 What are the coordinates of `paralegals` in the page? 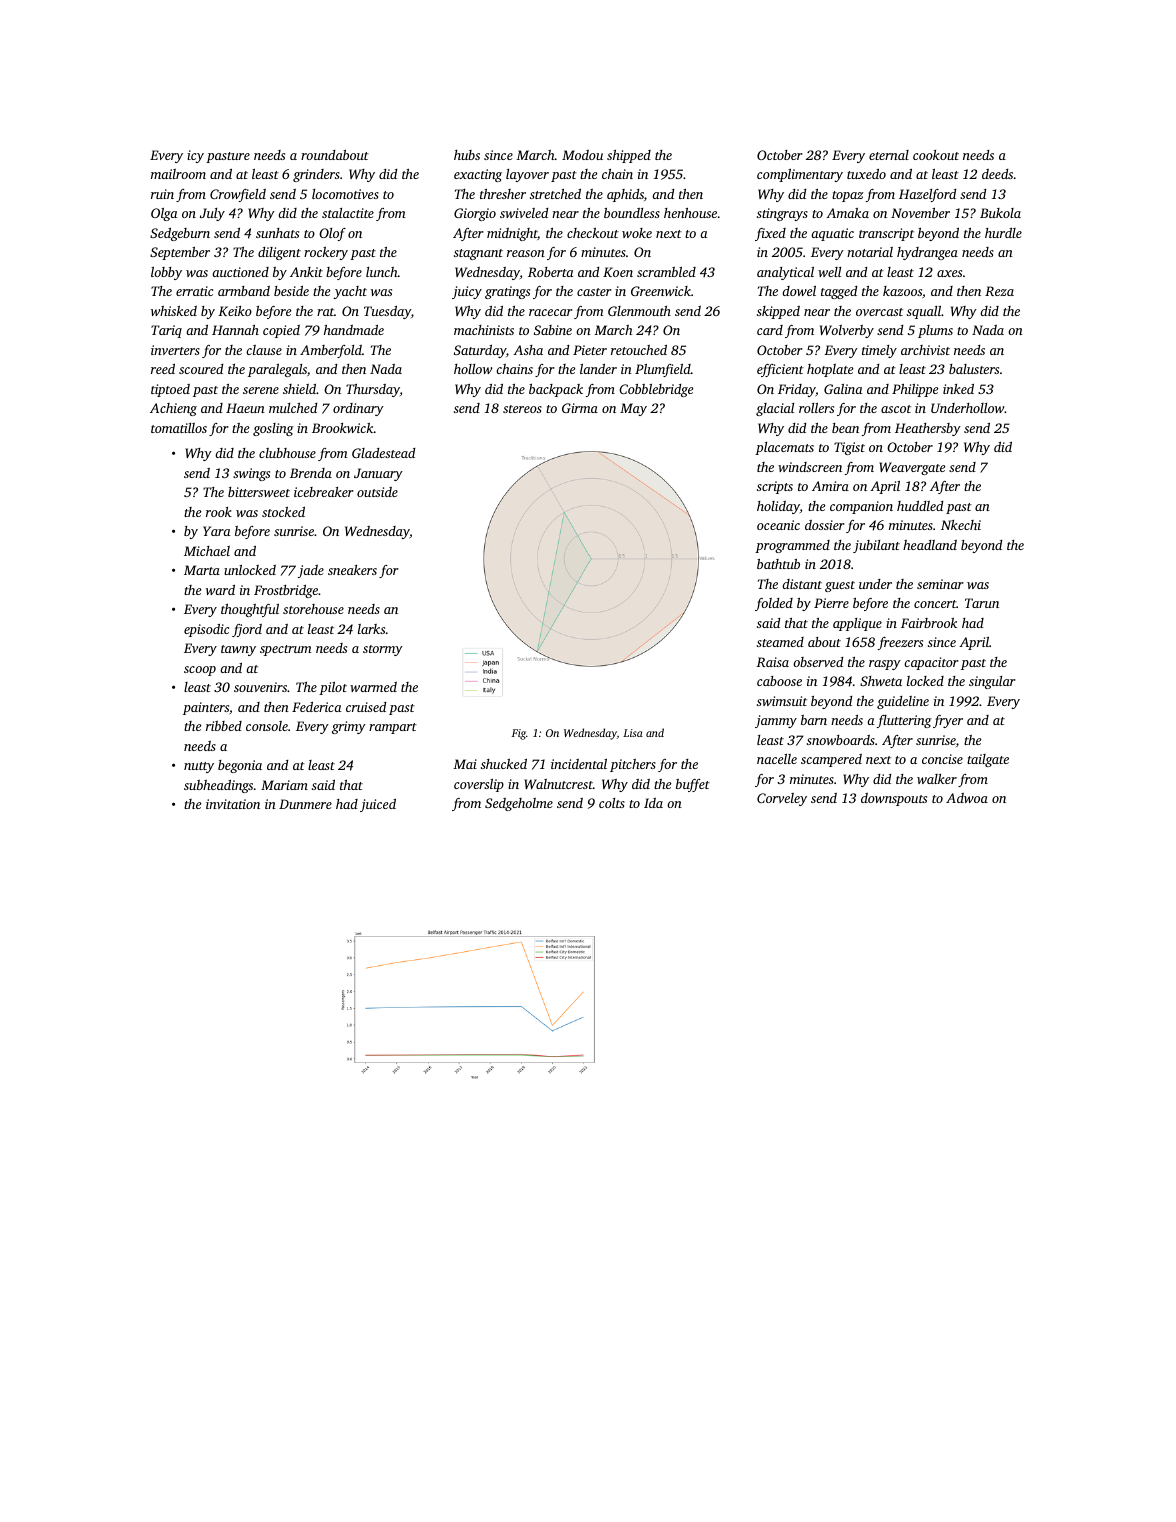 It's located at (277, 370).
